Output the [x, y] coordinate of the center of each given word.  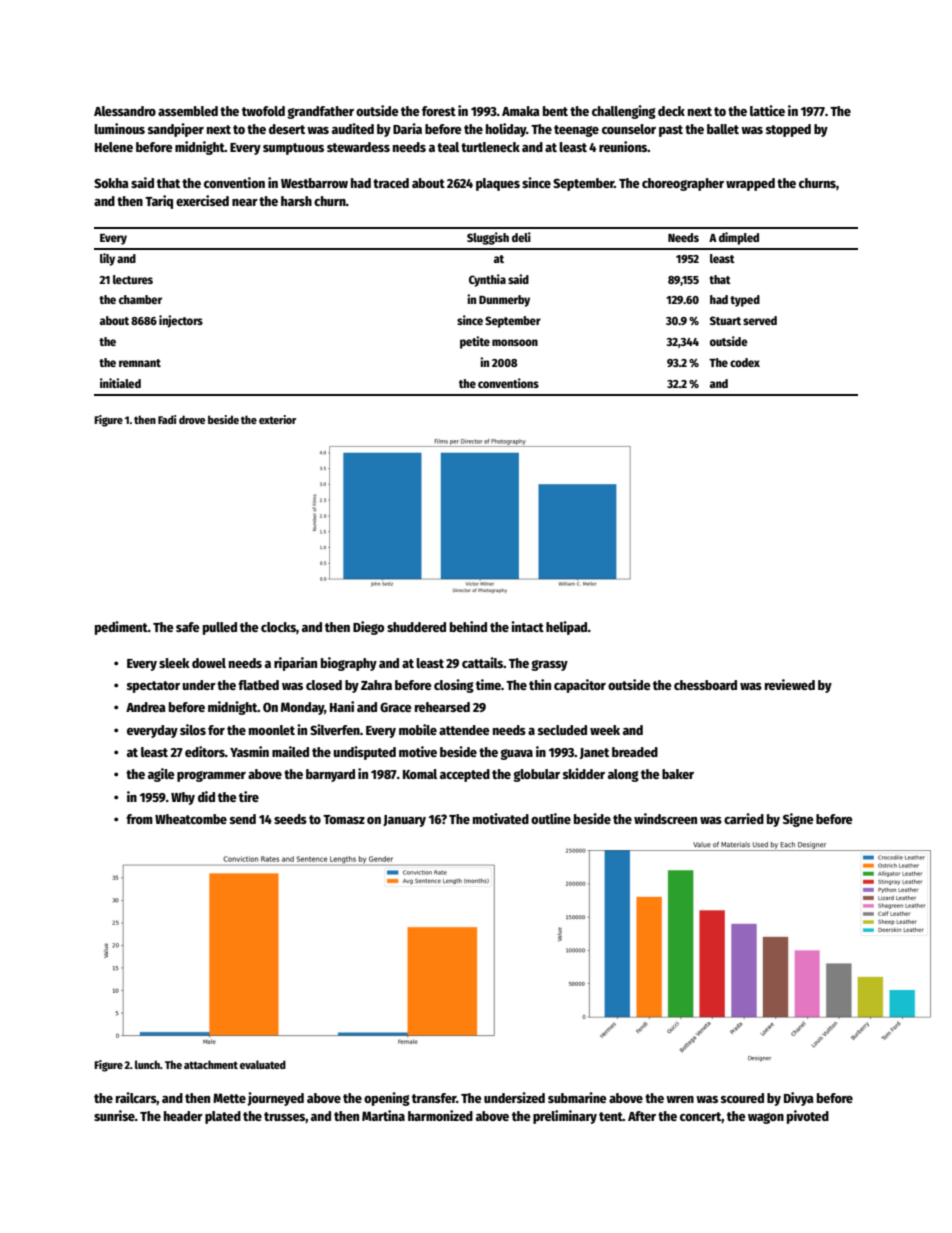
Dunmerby [504, 301]
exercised [202, 200]
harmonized [440, 1115]
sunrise [114, 1115]
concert [701, 1117]
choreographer [683, 184]
